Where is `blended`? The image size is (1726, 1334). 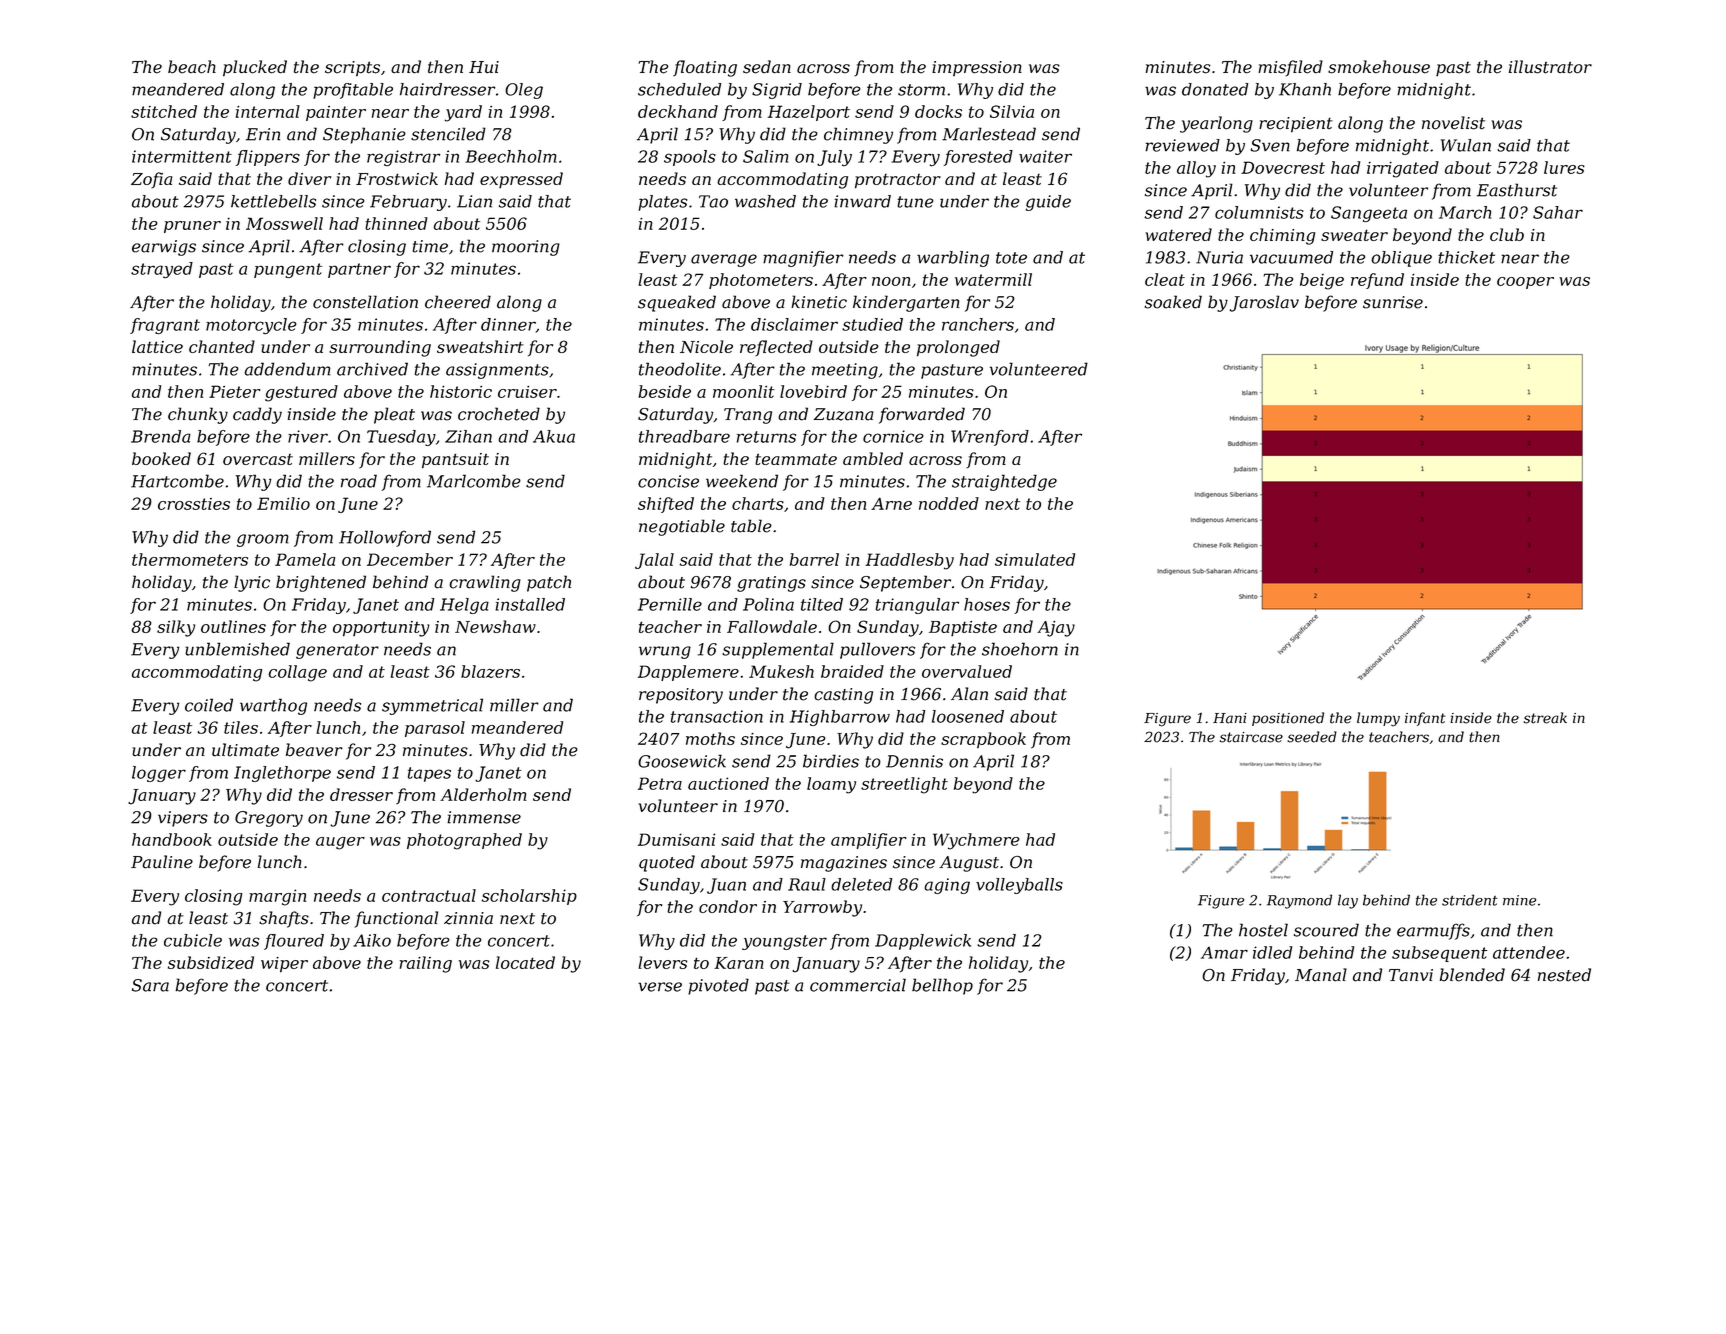
blended is located at coordinates (1472, 975).
